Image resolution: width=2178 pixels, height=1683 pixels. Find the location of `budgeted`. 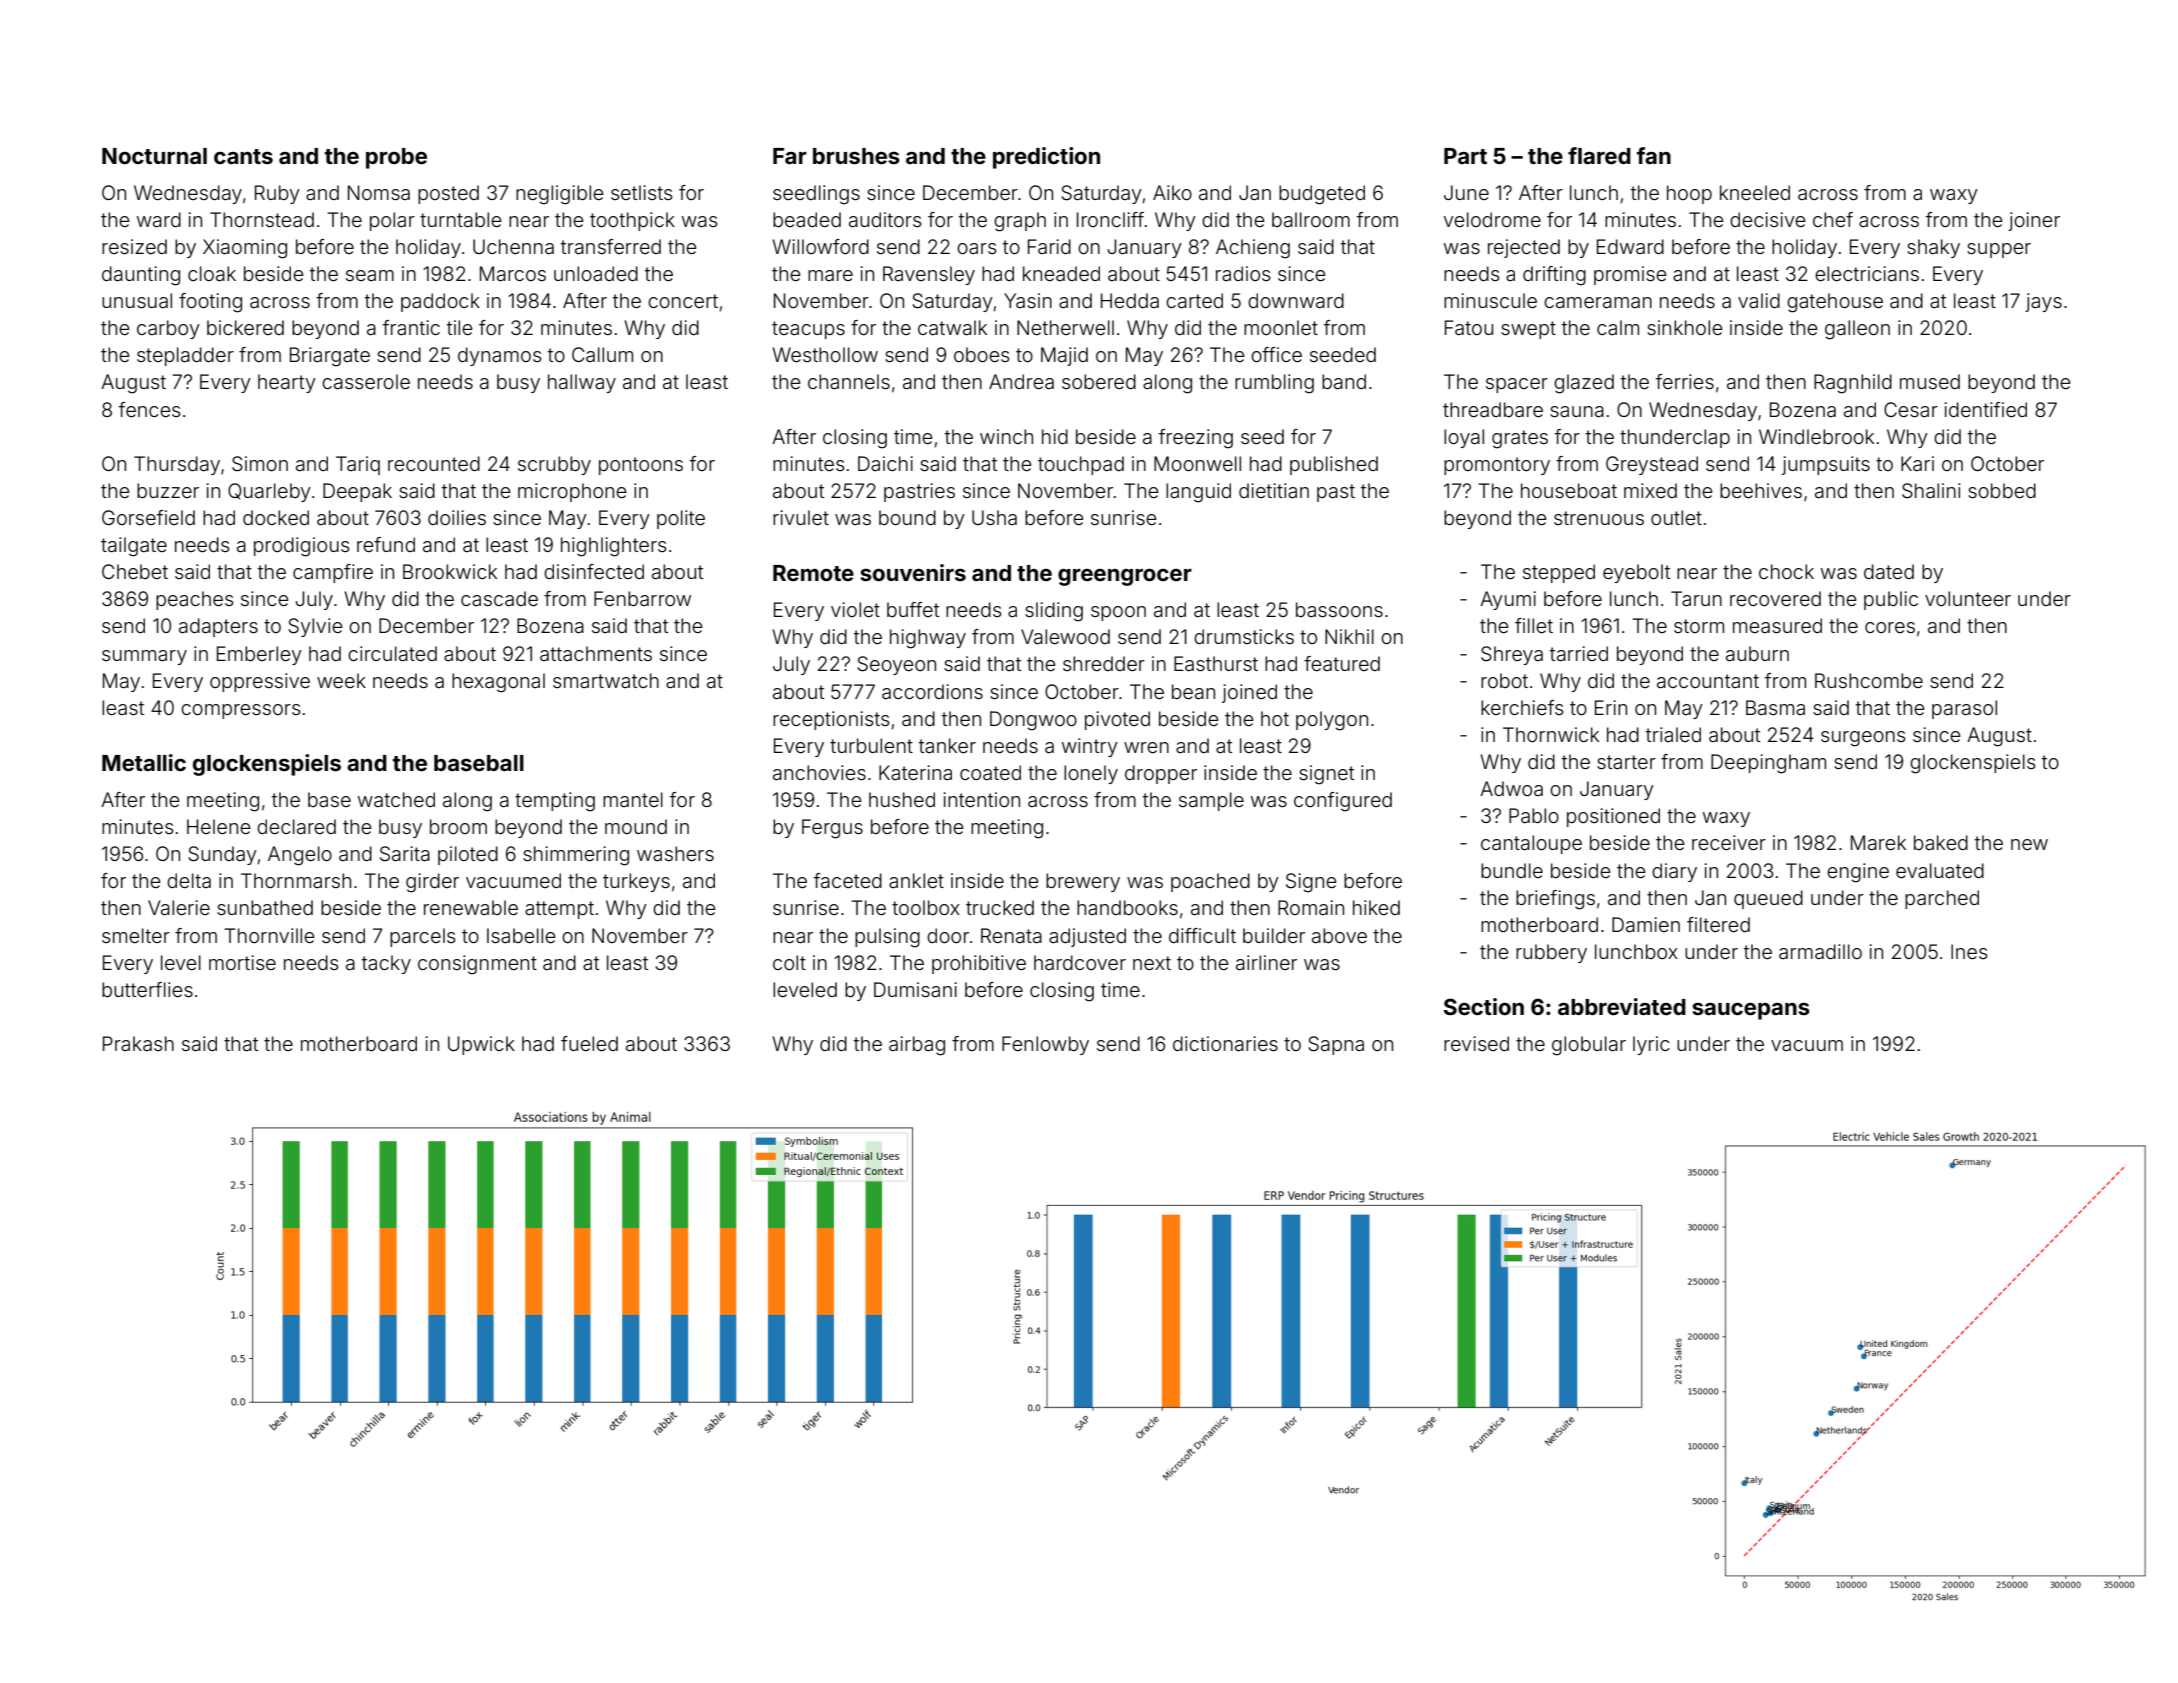

budgeted is located at coordinates (1322, 195).
